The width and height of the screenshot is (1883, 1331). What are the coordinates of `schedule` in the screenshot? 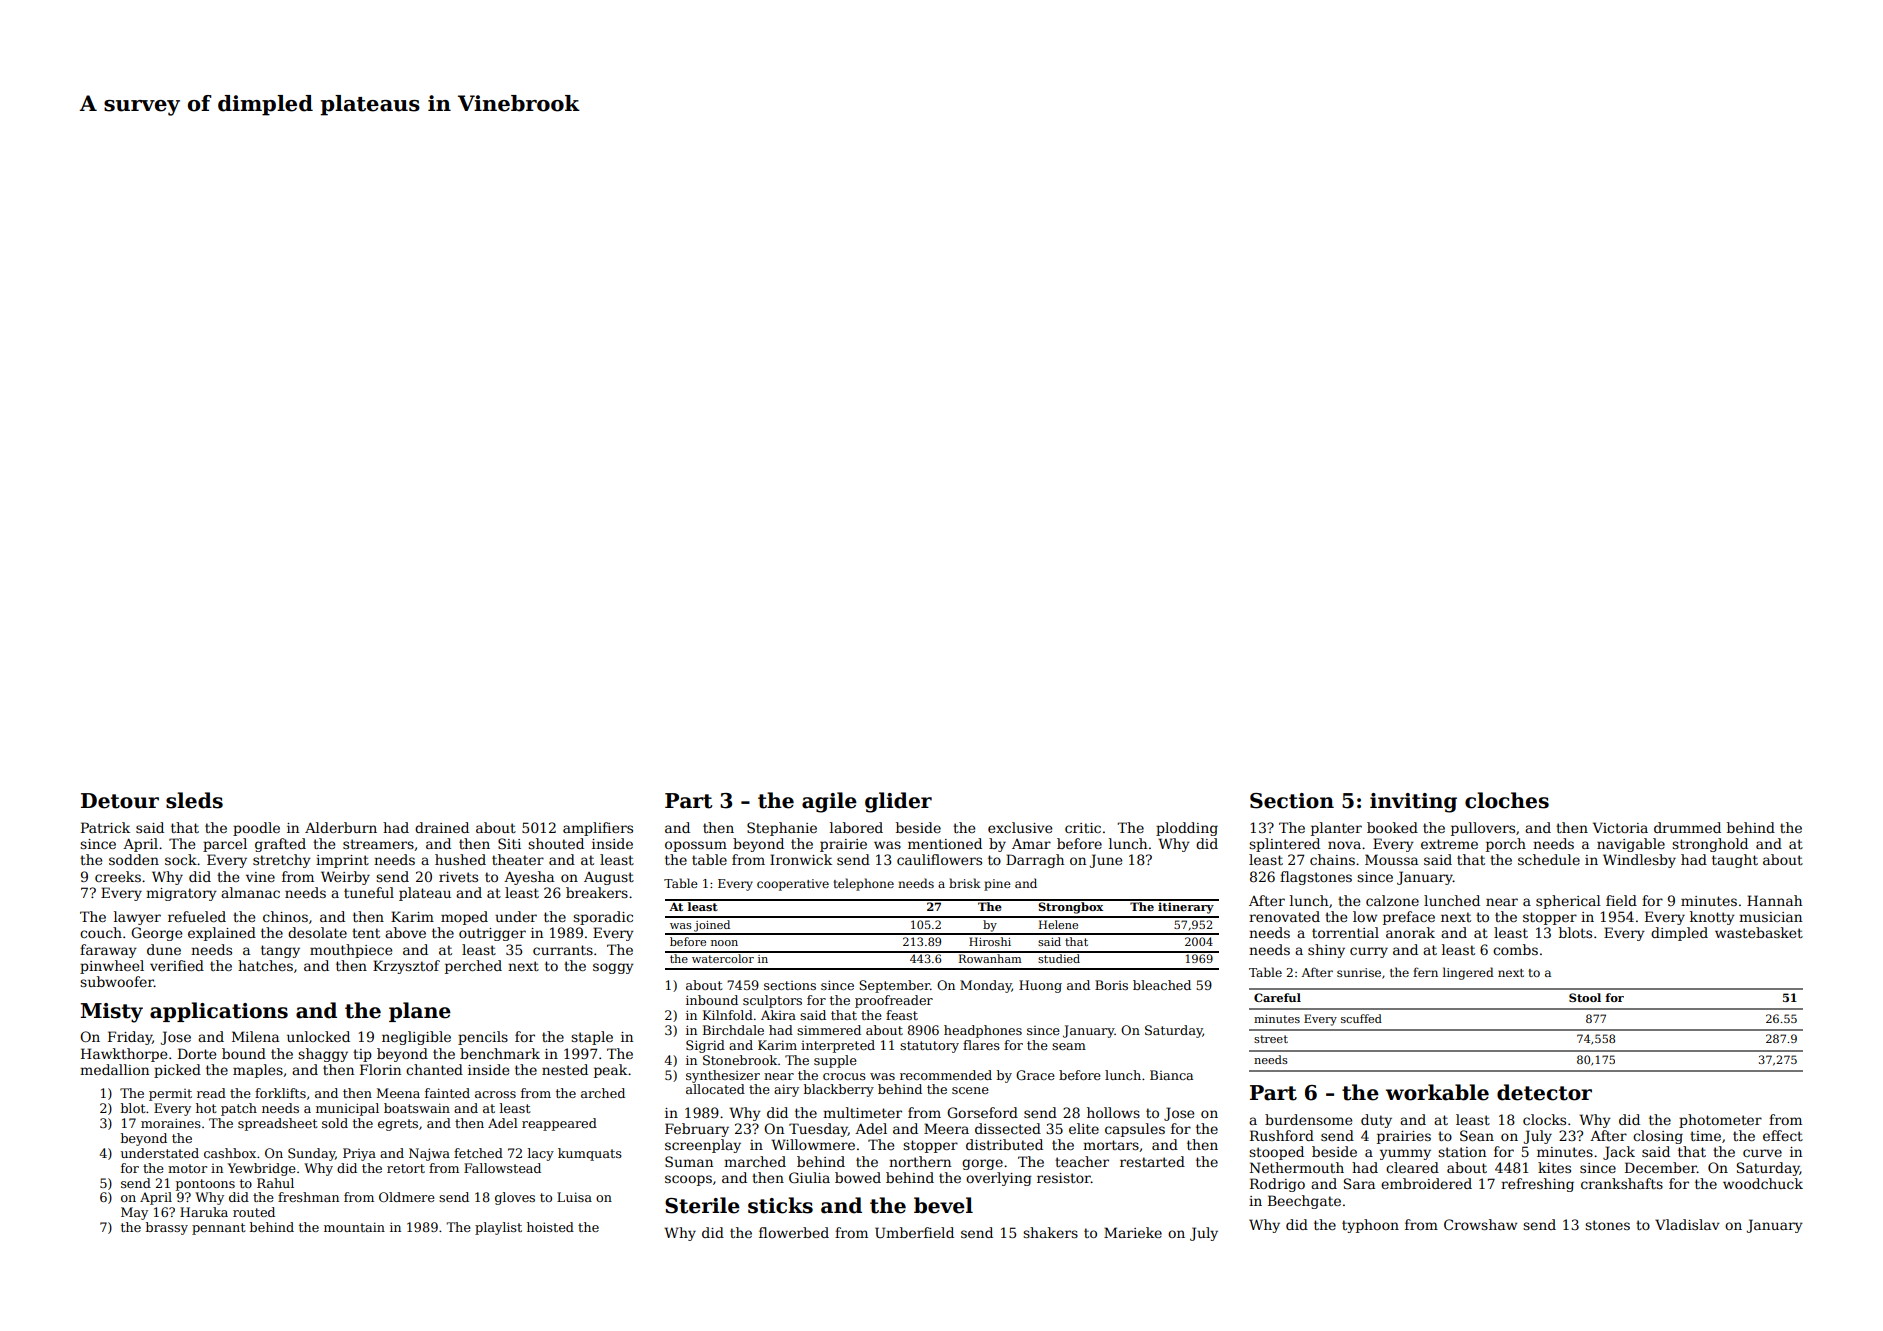 It's located at (1549, 859).
